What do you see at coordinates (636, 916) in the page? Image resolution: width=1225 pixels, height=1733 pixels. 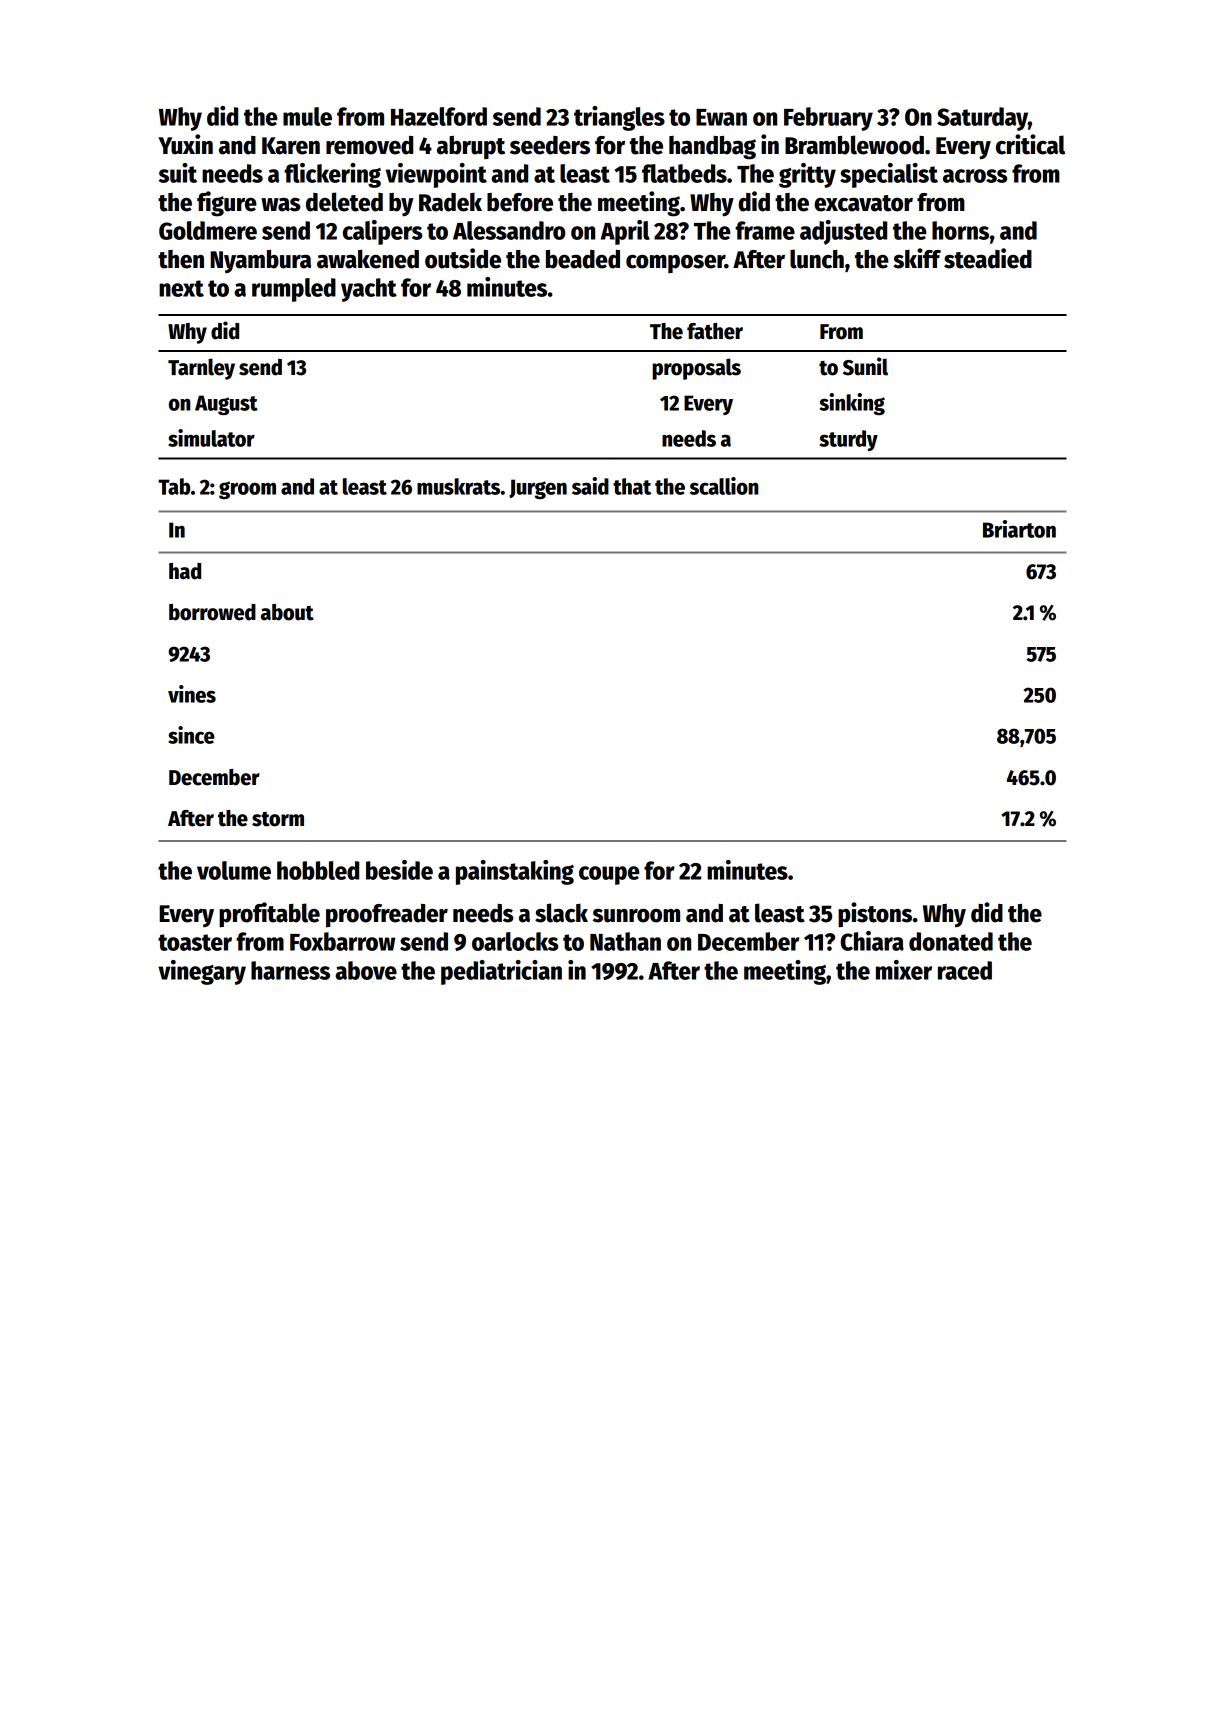 I see `sunroom` at bounding box center [636, 916].
